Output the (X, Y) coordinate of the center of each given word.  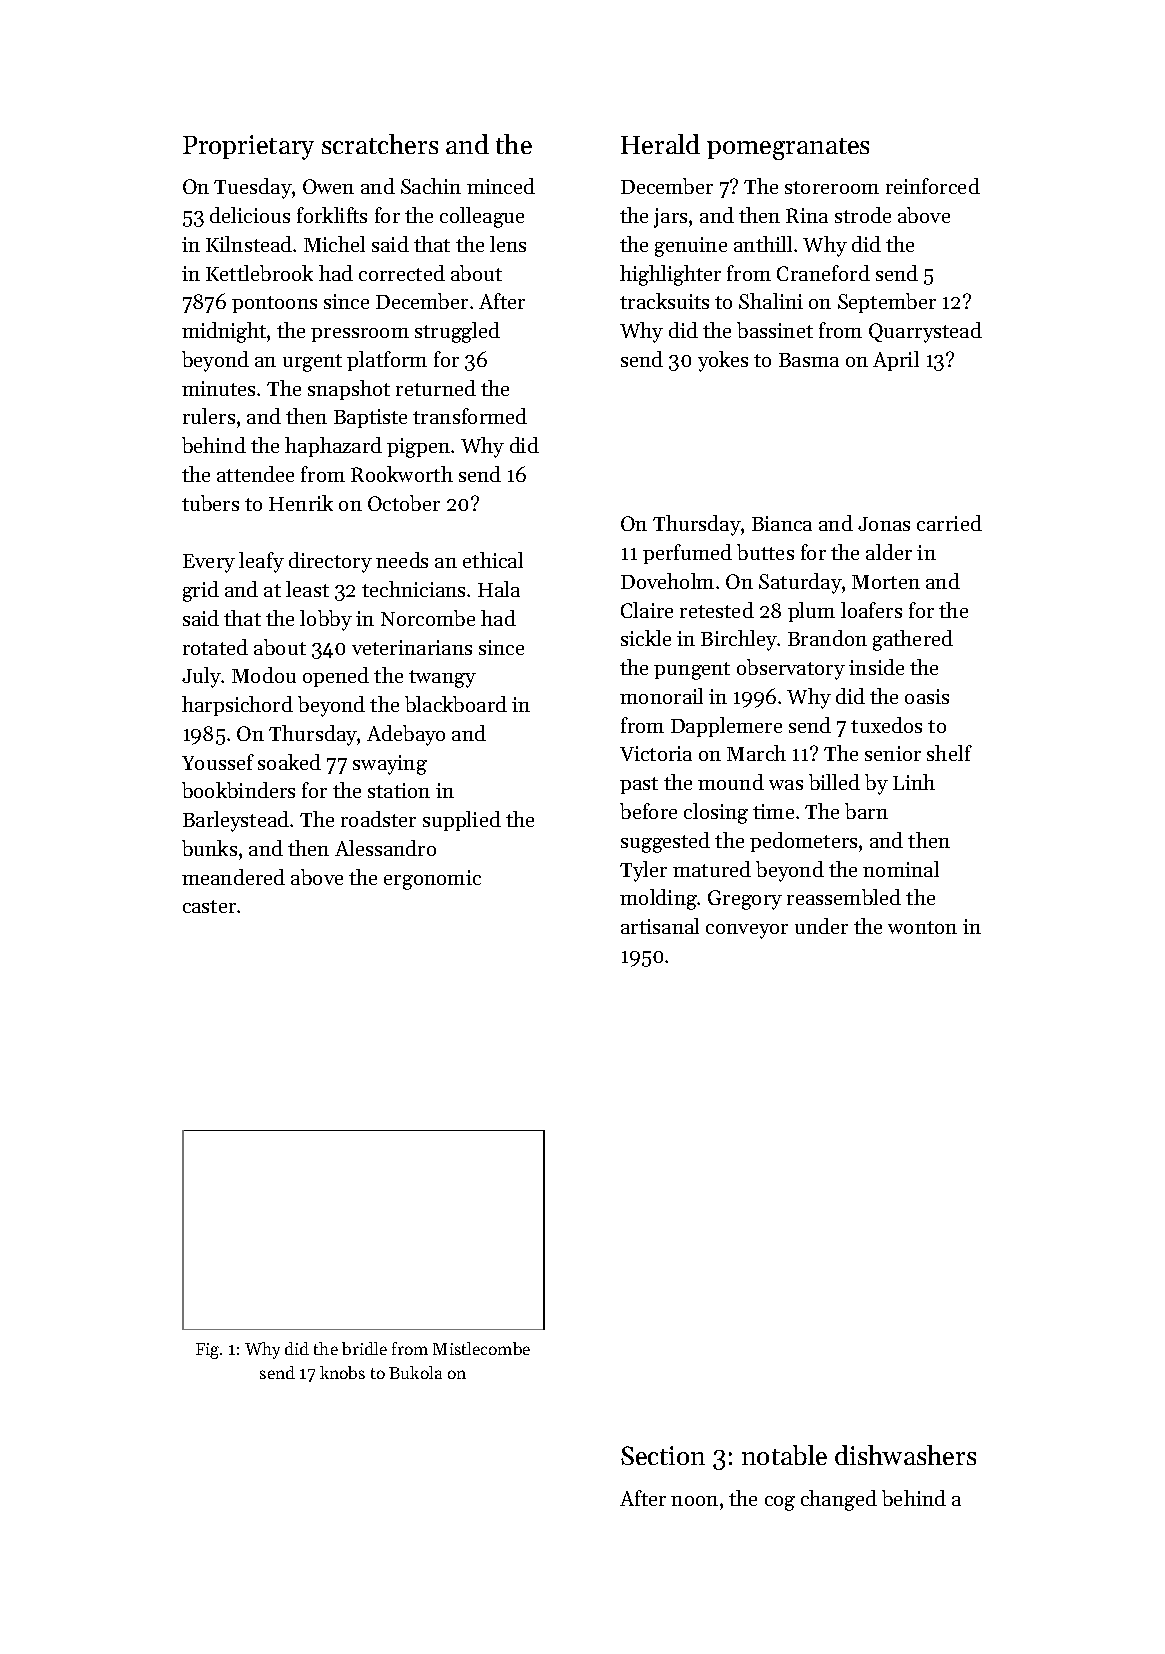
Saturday (800, 583)
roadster (378, 819)
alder (889, 552)
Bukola (415, 1372)
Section (663, 1455)
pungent (692, 671)
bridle (364, 1348)
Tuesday (253, 188)
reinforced (933, 186)
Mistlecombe (481, 1348)
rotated (215, 647)
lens (508, 244)
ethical (493, 560)
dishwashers (905, 1455)
